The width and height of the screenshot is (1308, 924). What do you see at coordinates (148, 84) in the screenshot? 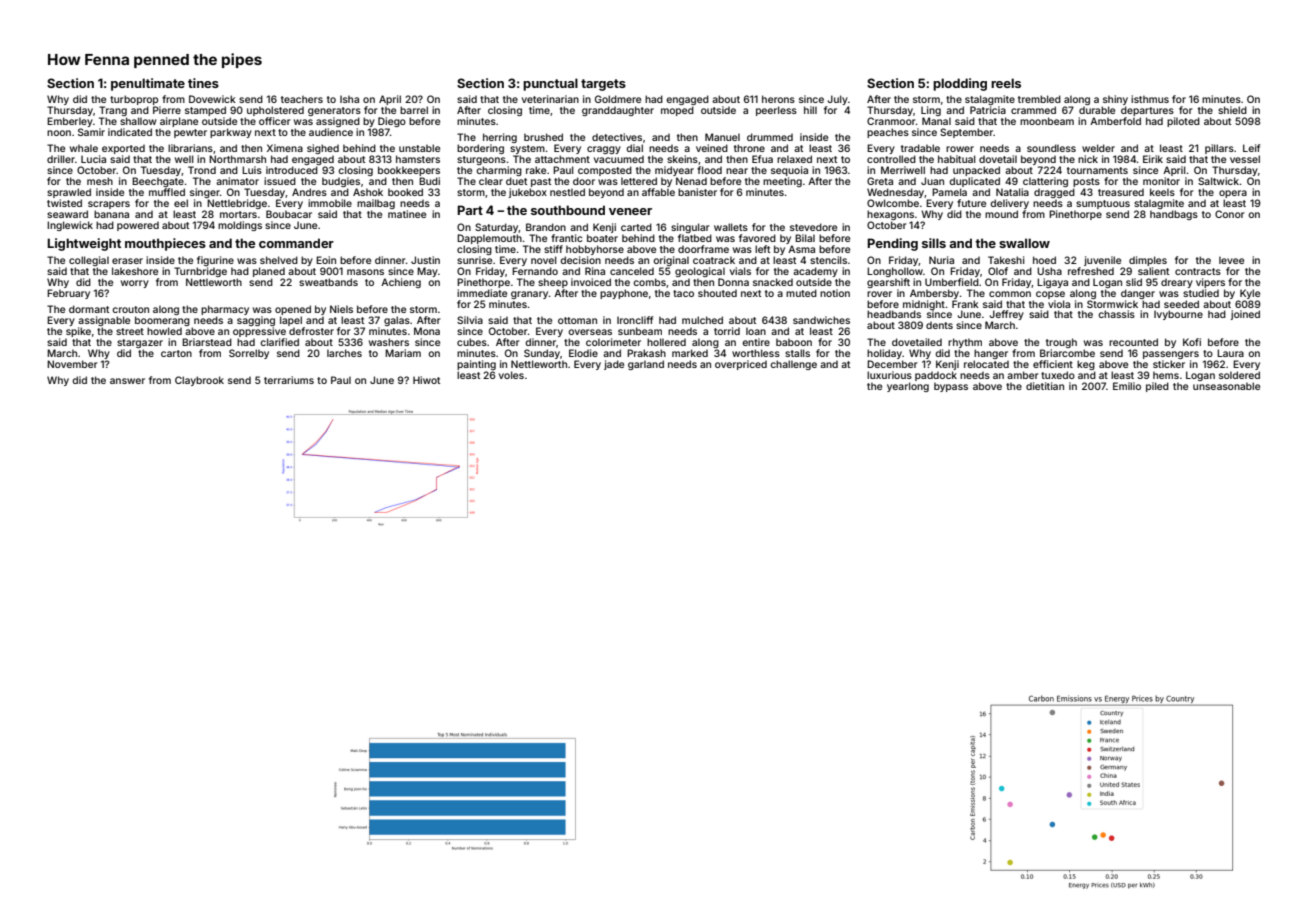
I see `penultimate` at bounding box center [148, 84].
